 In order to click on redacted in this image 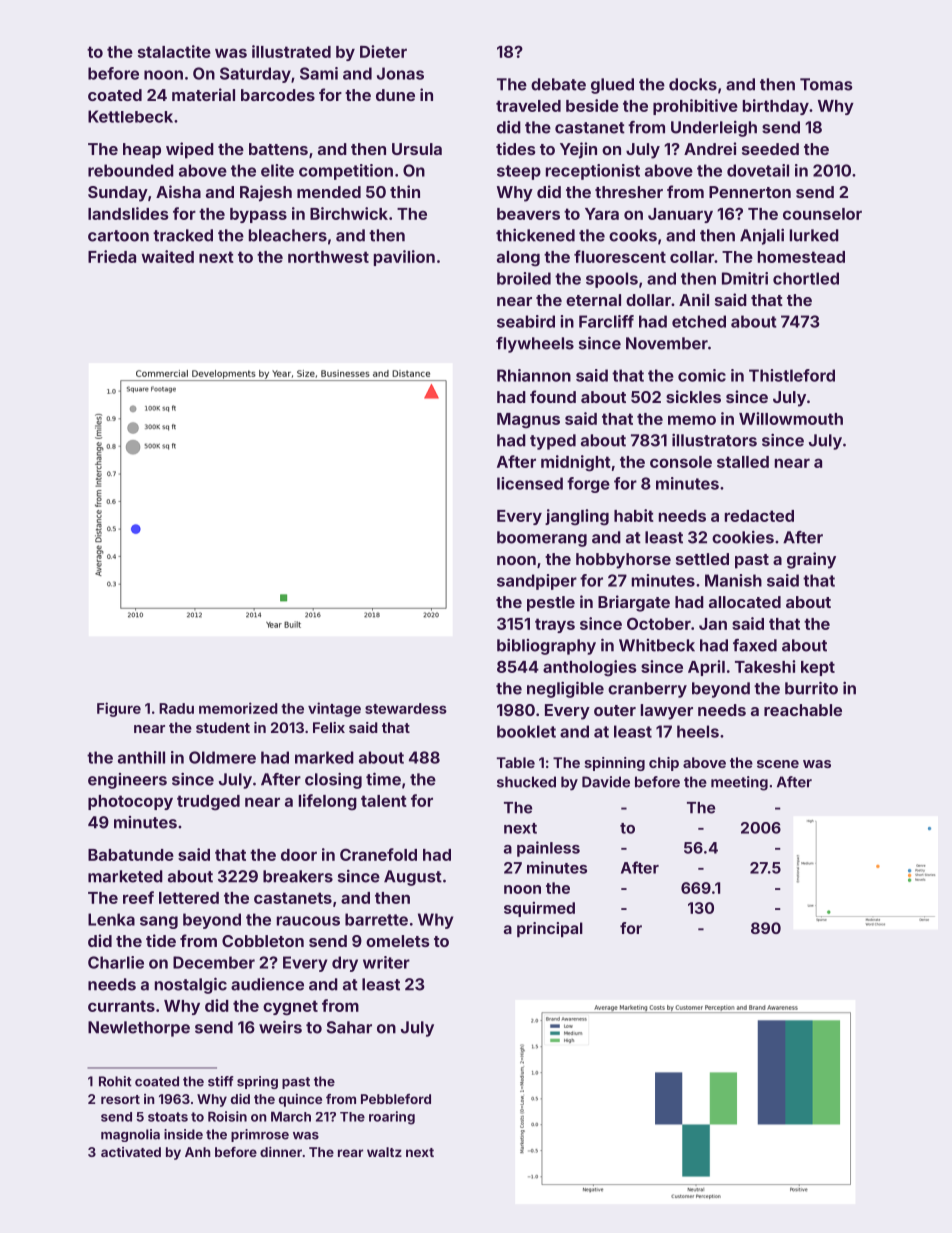, I will do `click(759, 516)`.
